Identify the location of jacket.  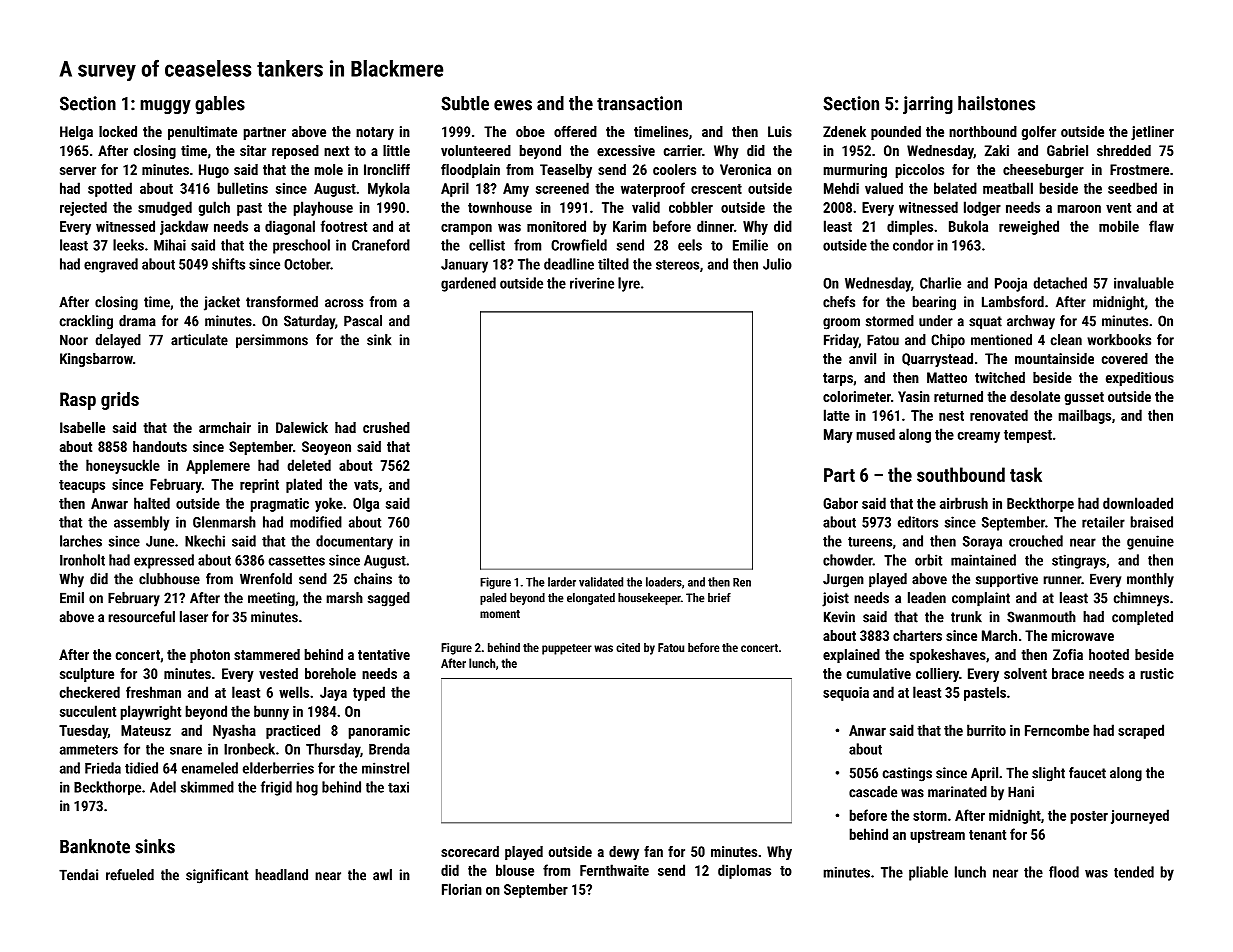
(222, 303).
